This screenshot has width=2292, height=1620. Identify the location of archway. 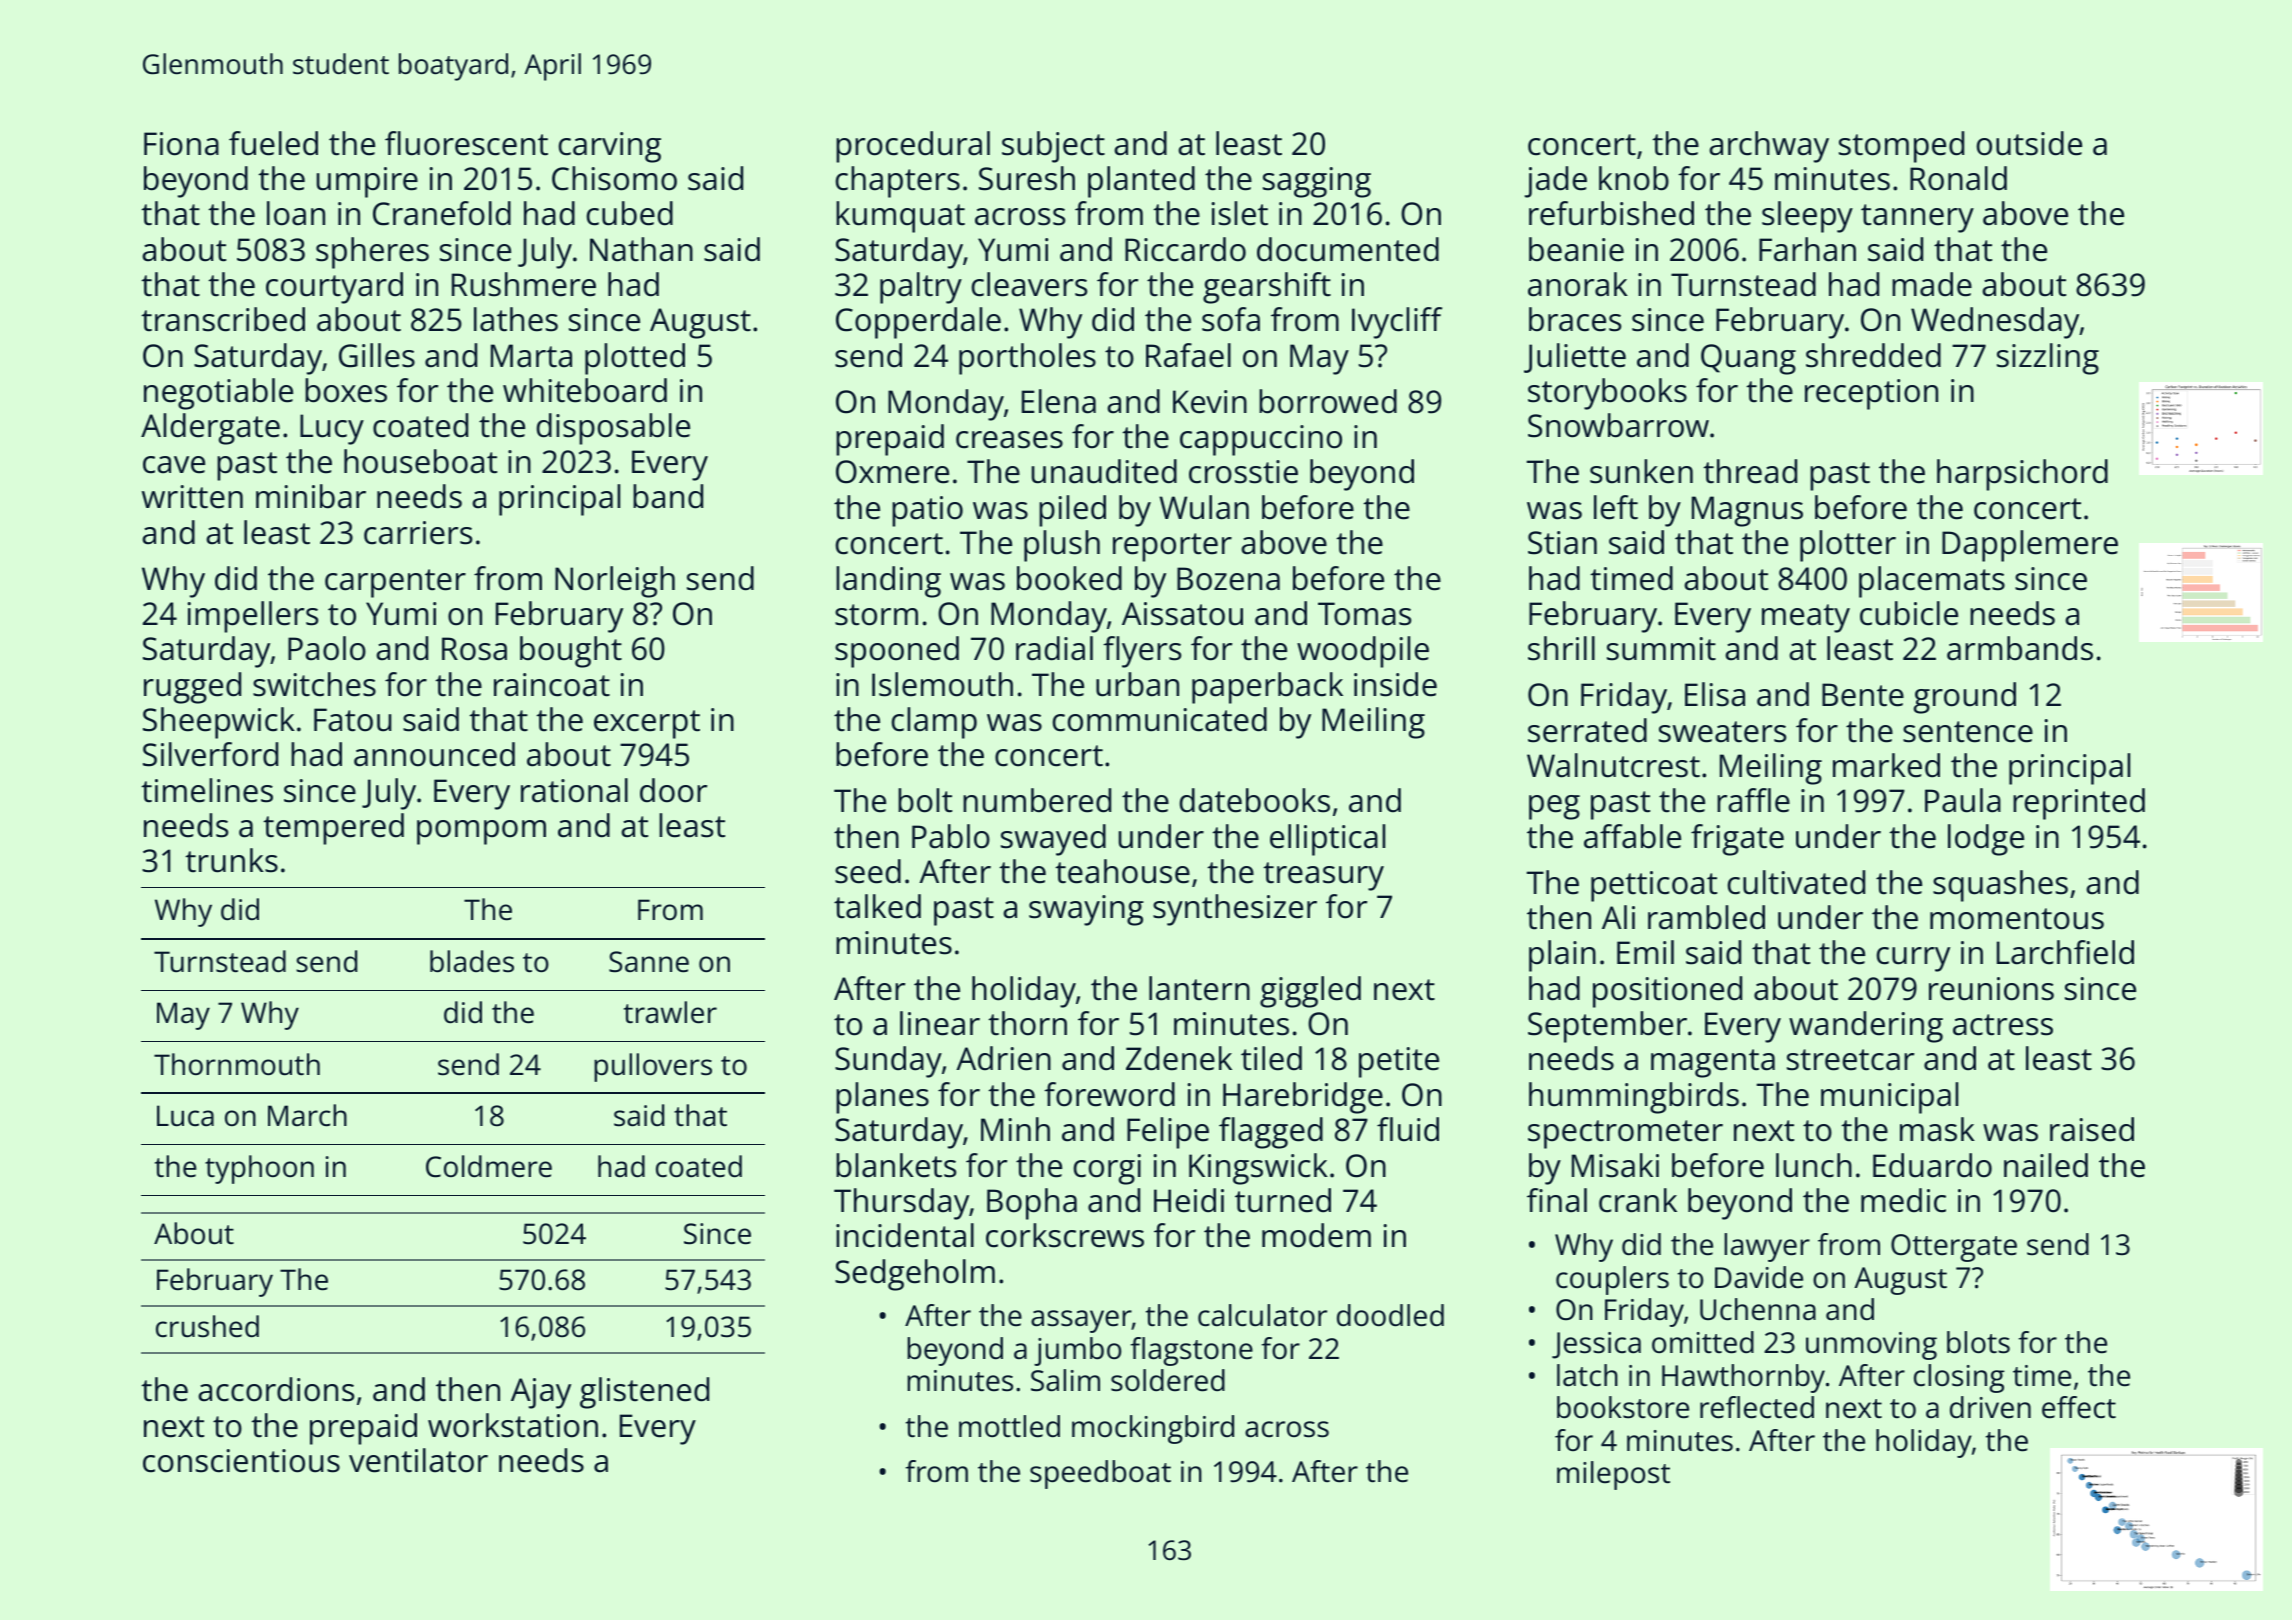
(1769, 147).
